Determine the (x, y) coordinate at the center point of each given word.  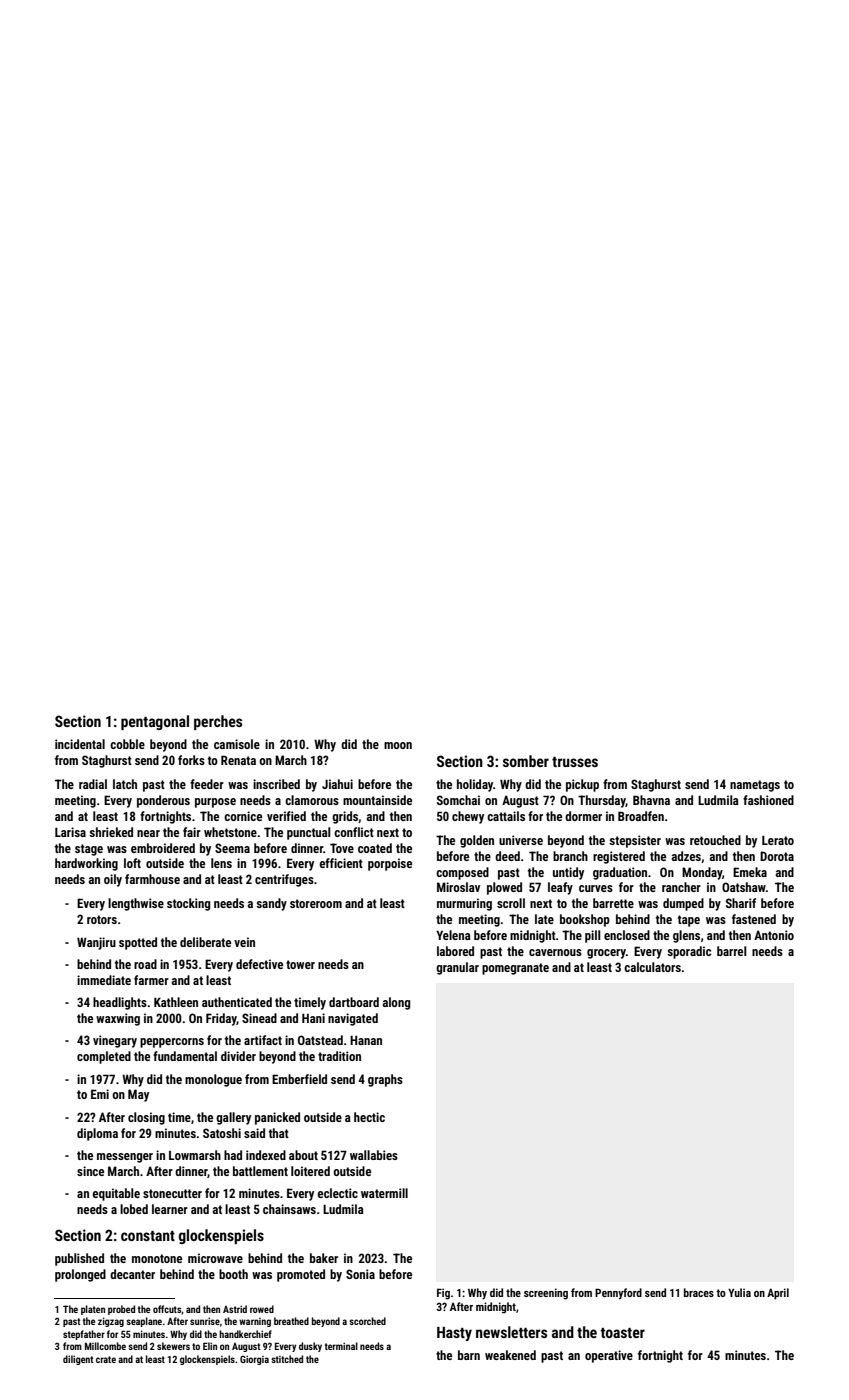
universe (521, 840)
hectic (369, 1117)
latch (125, 784)
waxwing (118, 1019)
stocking (188, 904)
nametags (755, 786)
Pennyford (618, 1294)
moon (398, 745)
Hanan (366, 1040)
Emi (100, 1094)
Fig (443, 1294)
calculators (652, 967)
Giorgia (254, 1360)
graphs (385, 1080)
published (79, 1259)
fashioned (768, 800)
